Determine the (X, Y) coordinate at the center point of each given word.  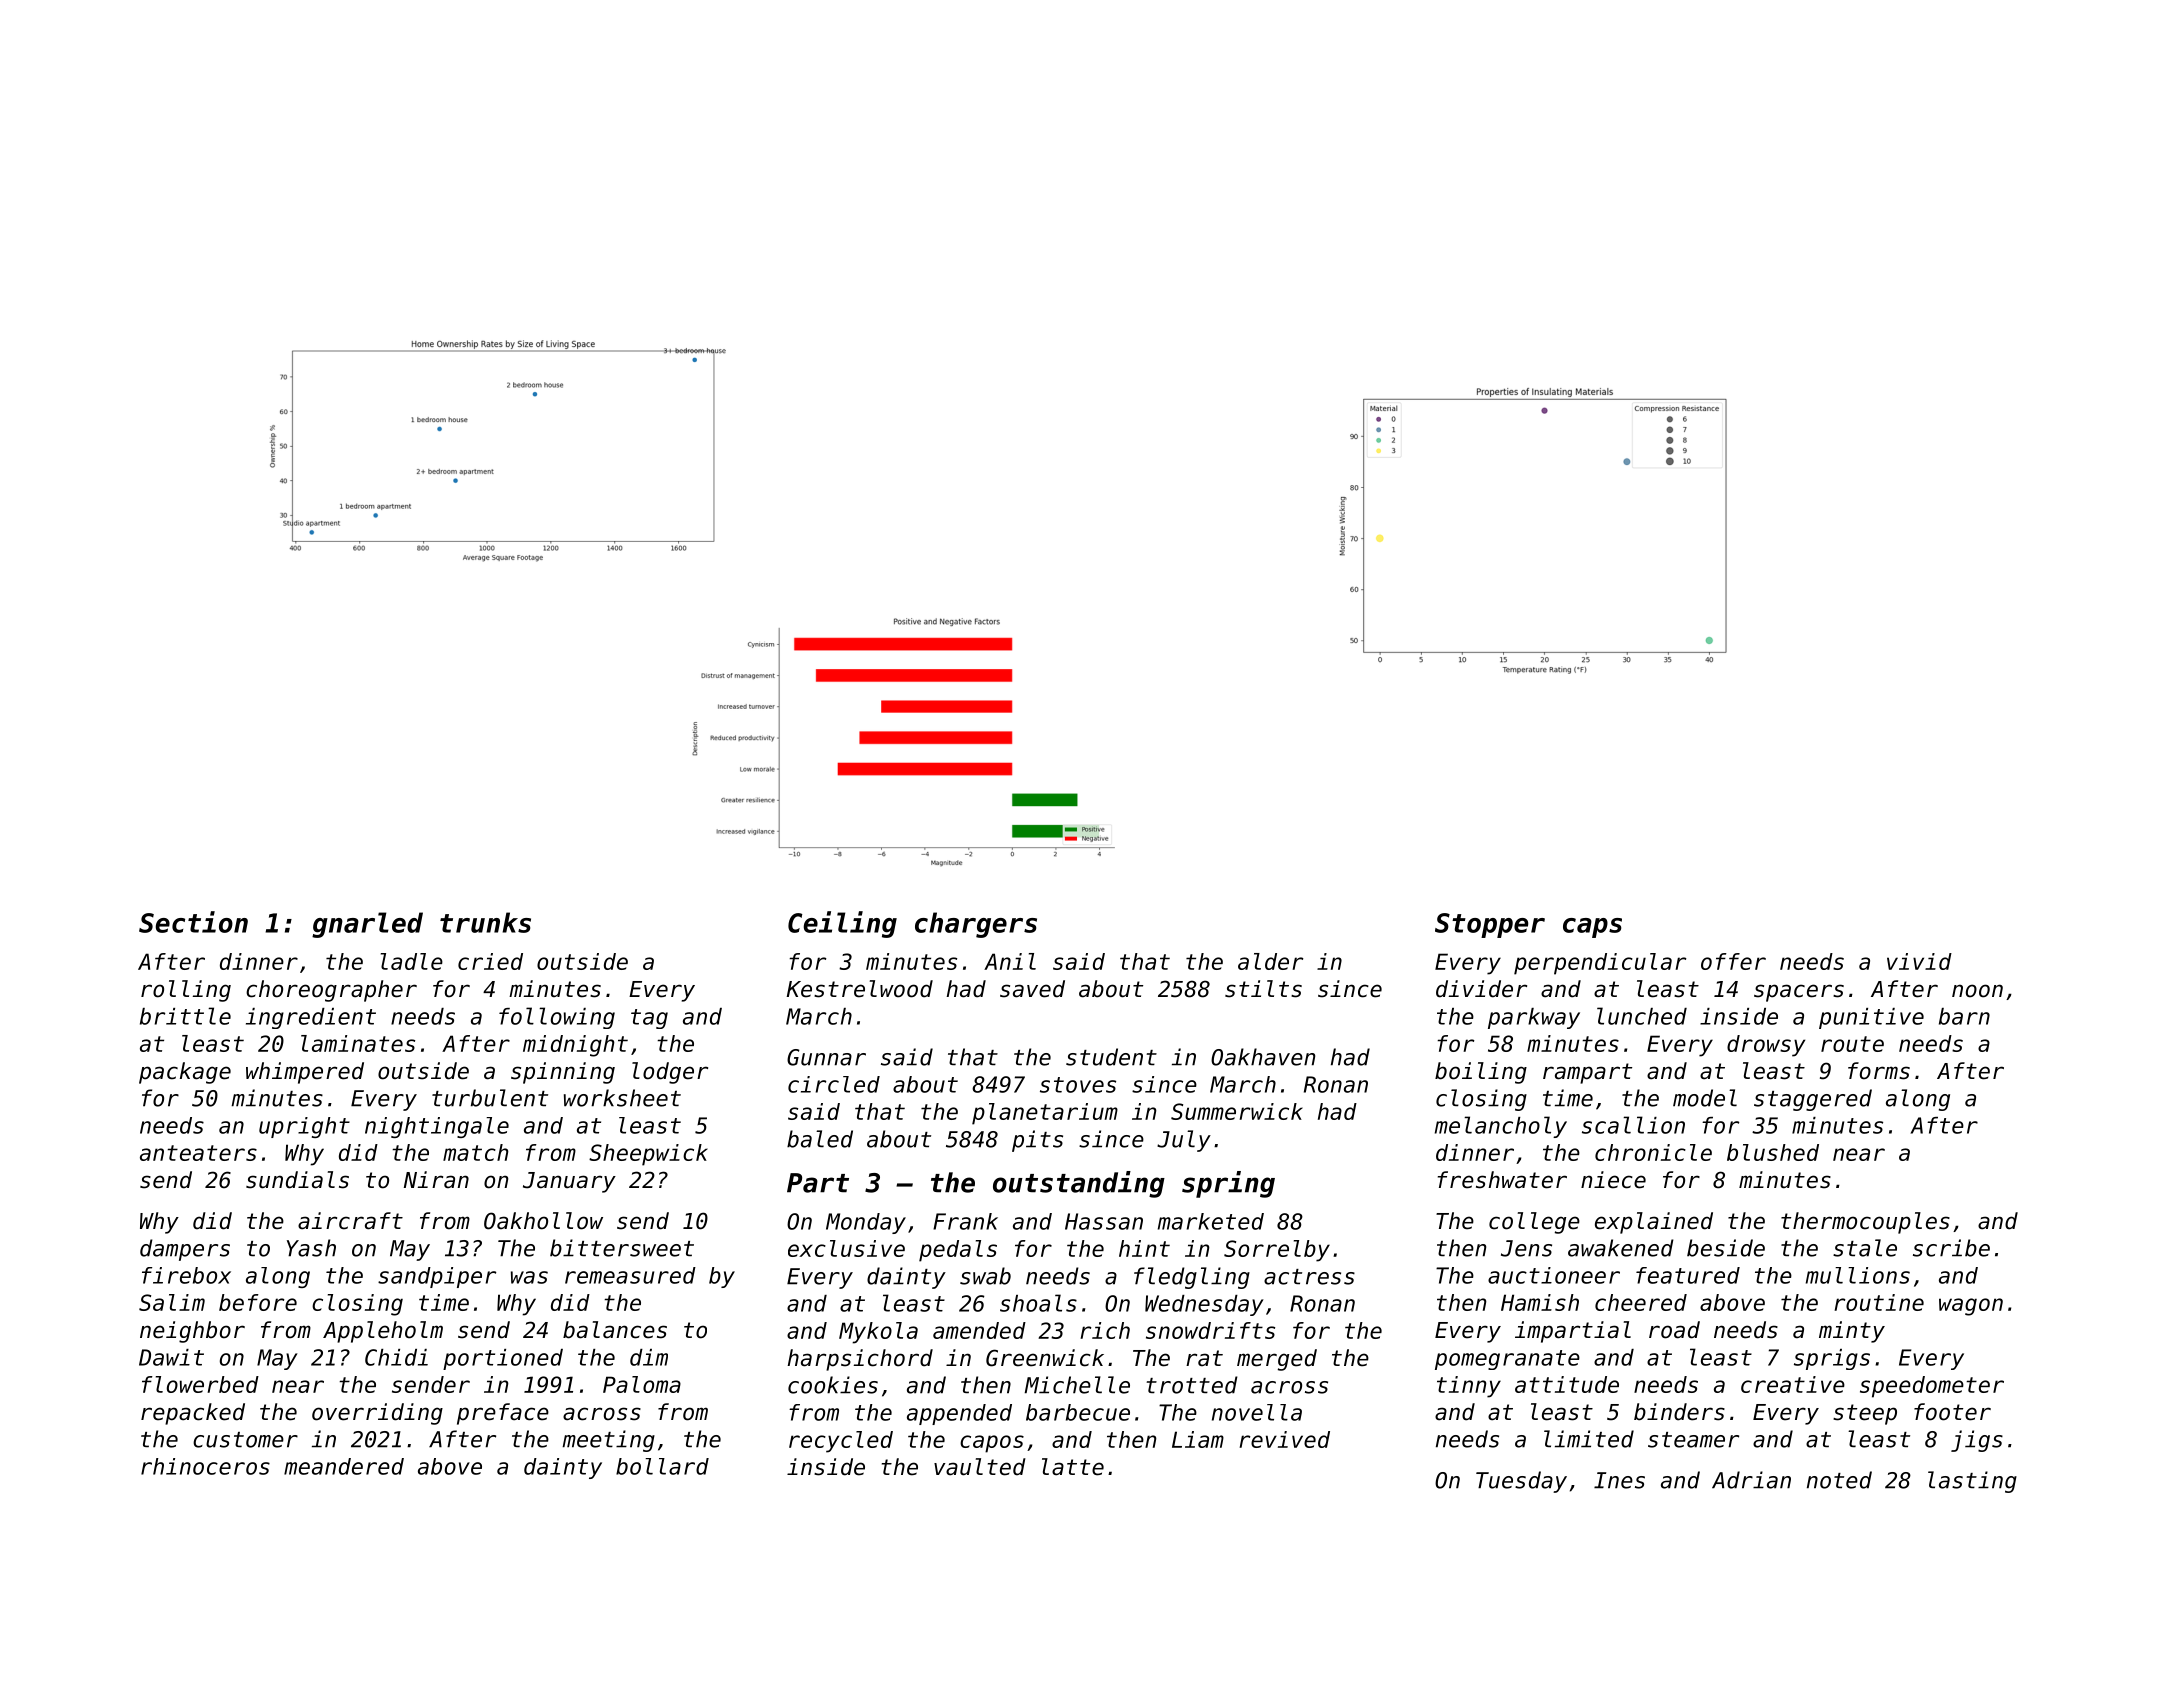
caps (1592, 928)
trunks (485, 922)
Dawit (171, 1357)
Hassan (1104, 1221)
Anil (1010, 961)
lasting (1972, 1482)
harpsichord (860, 1360)
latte (1073, 1467)
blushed (1773, 1152)
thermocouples (1865, 1223)
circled (834, 1084)
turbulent (490, 1098)
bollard (662, 1466)
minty (1852, 1332)
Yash (311, 1248)
